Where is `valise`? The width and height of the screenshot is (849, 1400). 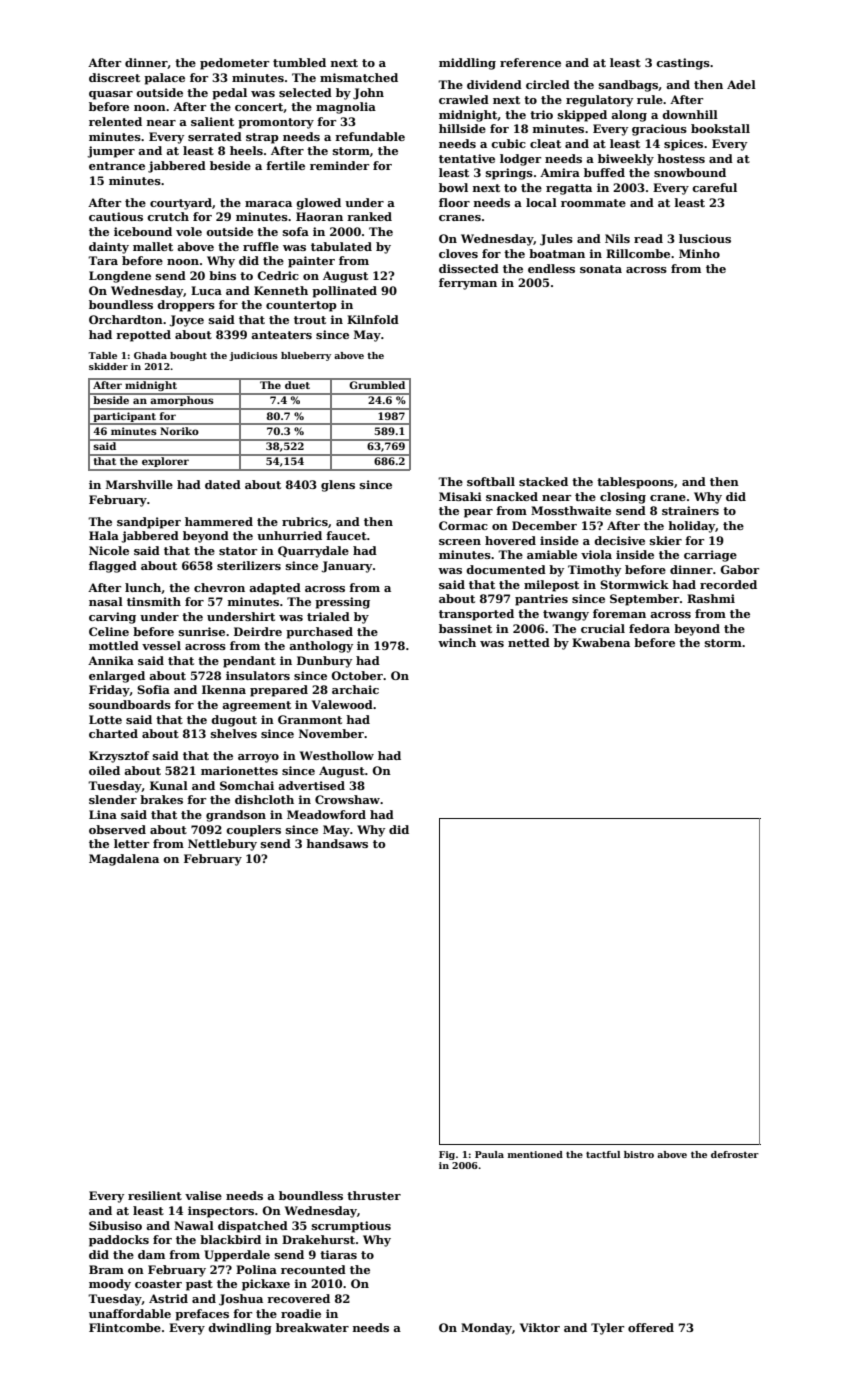 valise is located at coordinates (203, 1195).
